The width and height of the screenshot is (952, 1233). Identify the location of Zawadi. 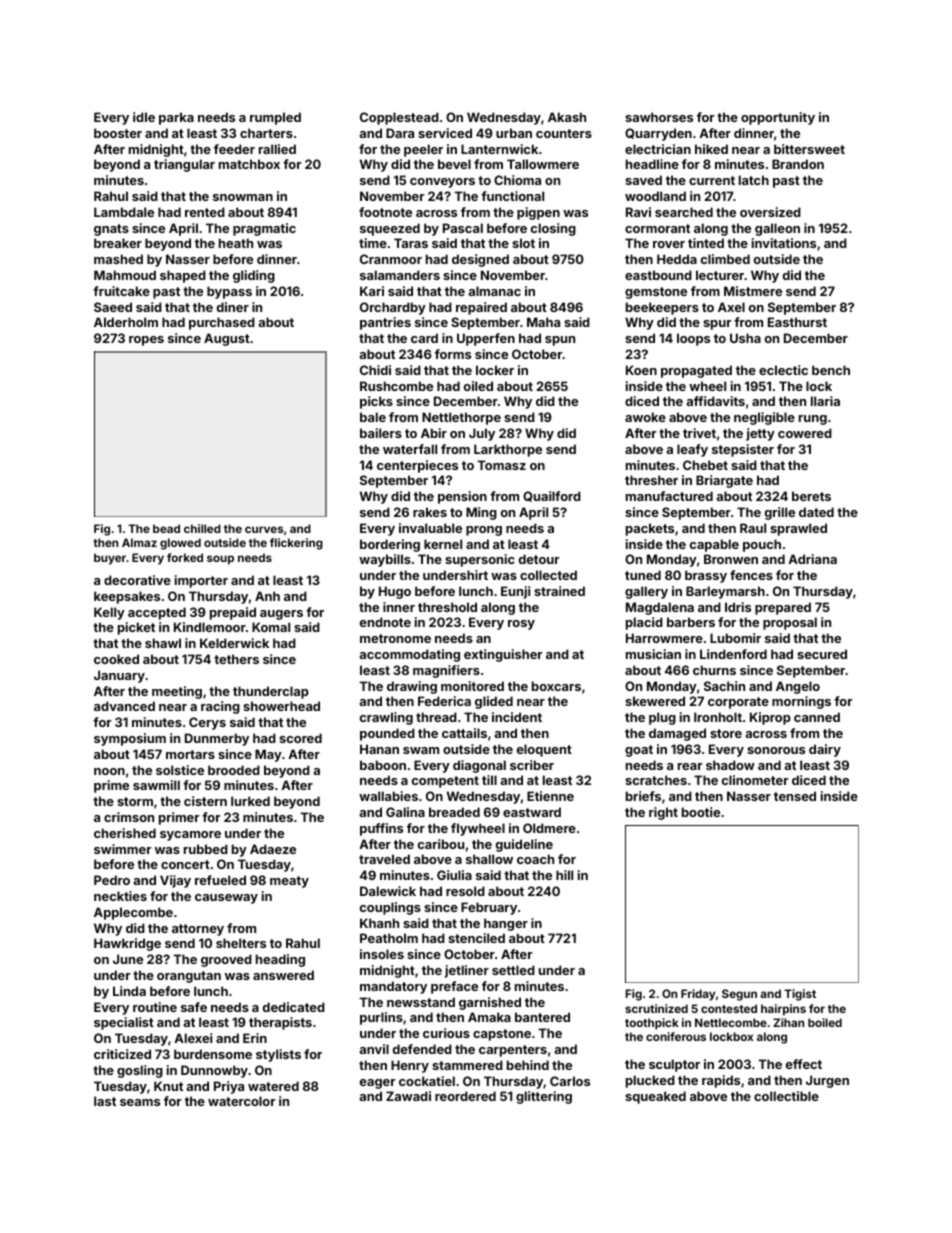
(408, 1096).
